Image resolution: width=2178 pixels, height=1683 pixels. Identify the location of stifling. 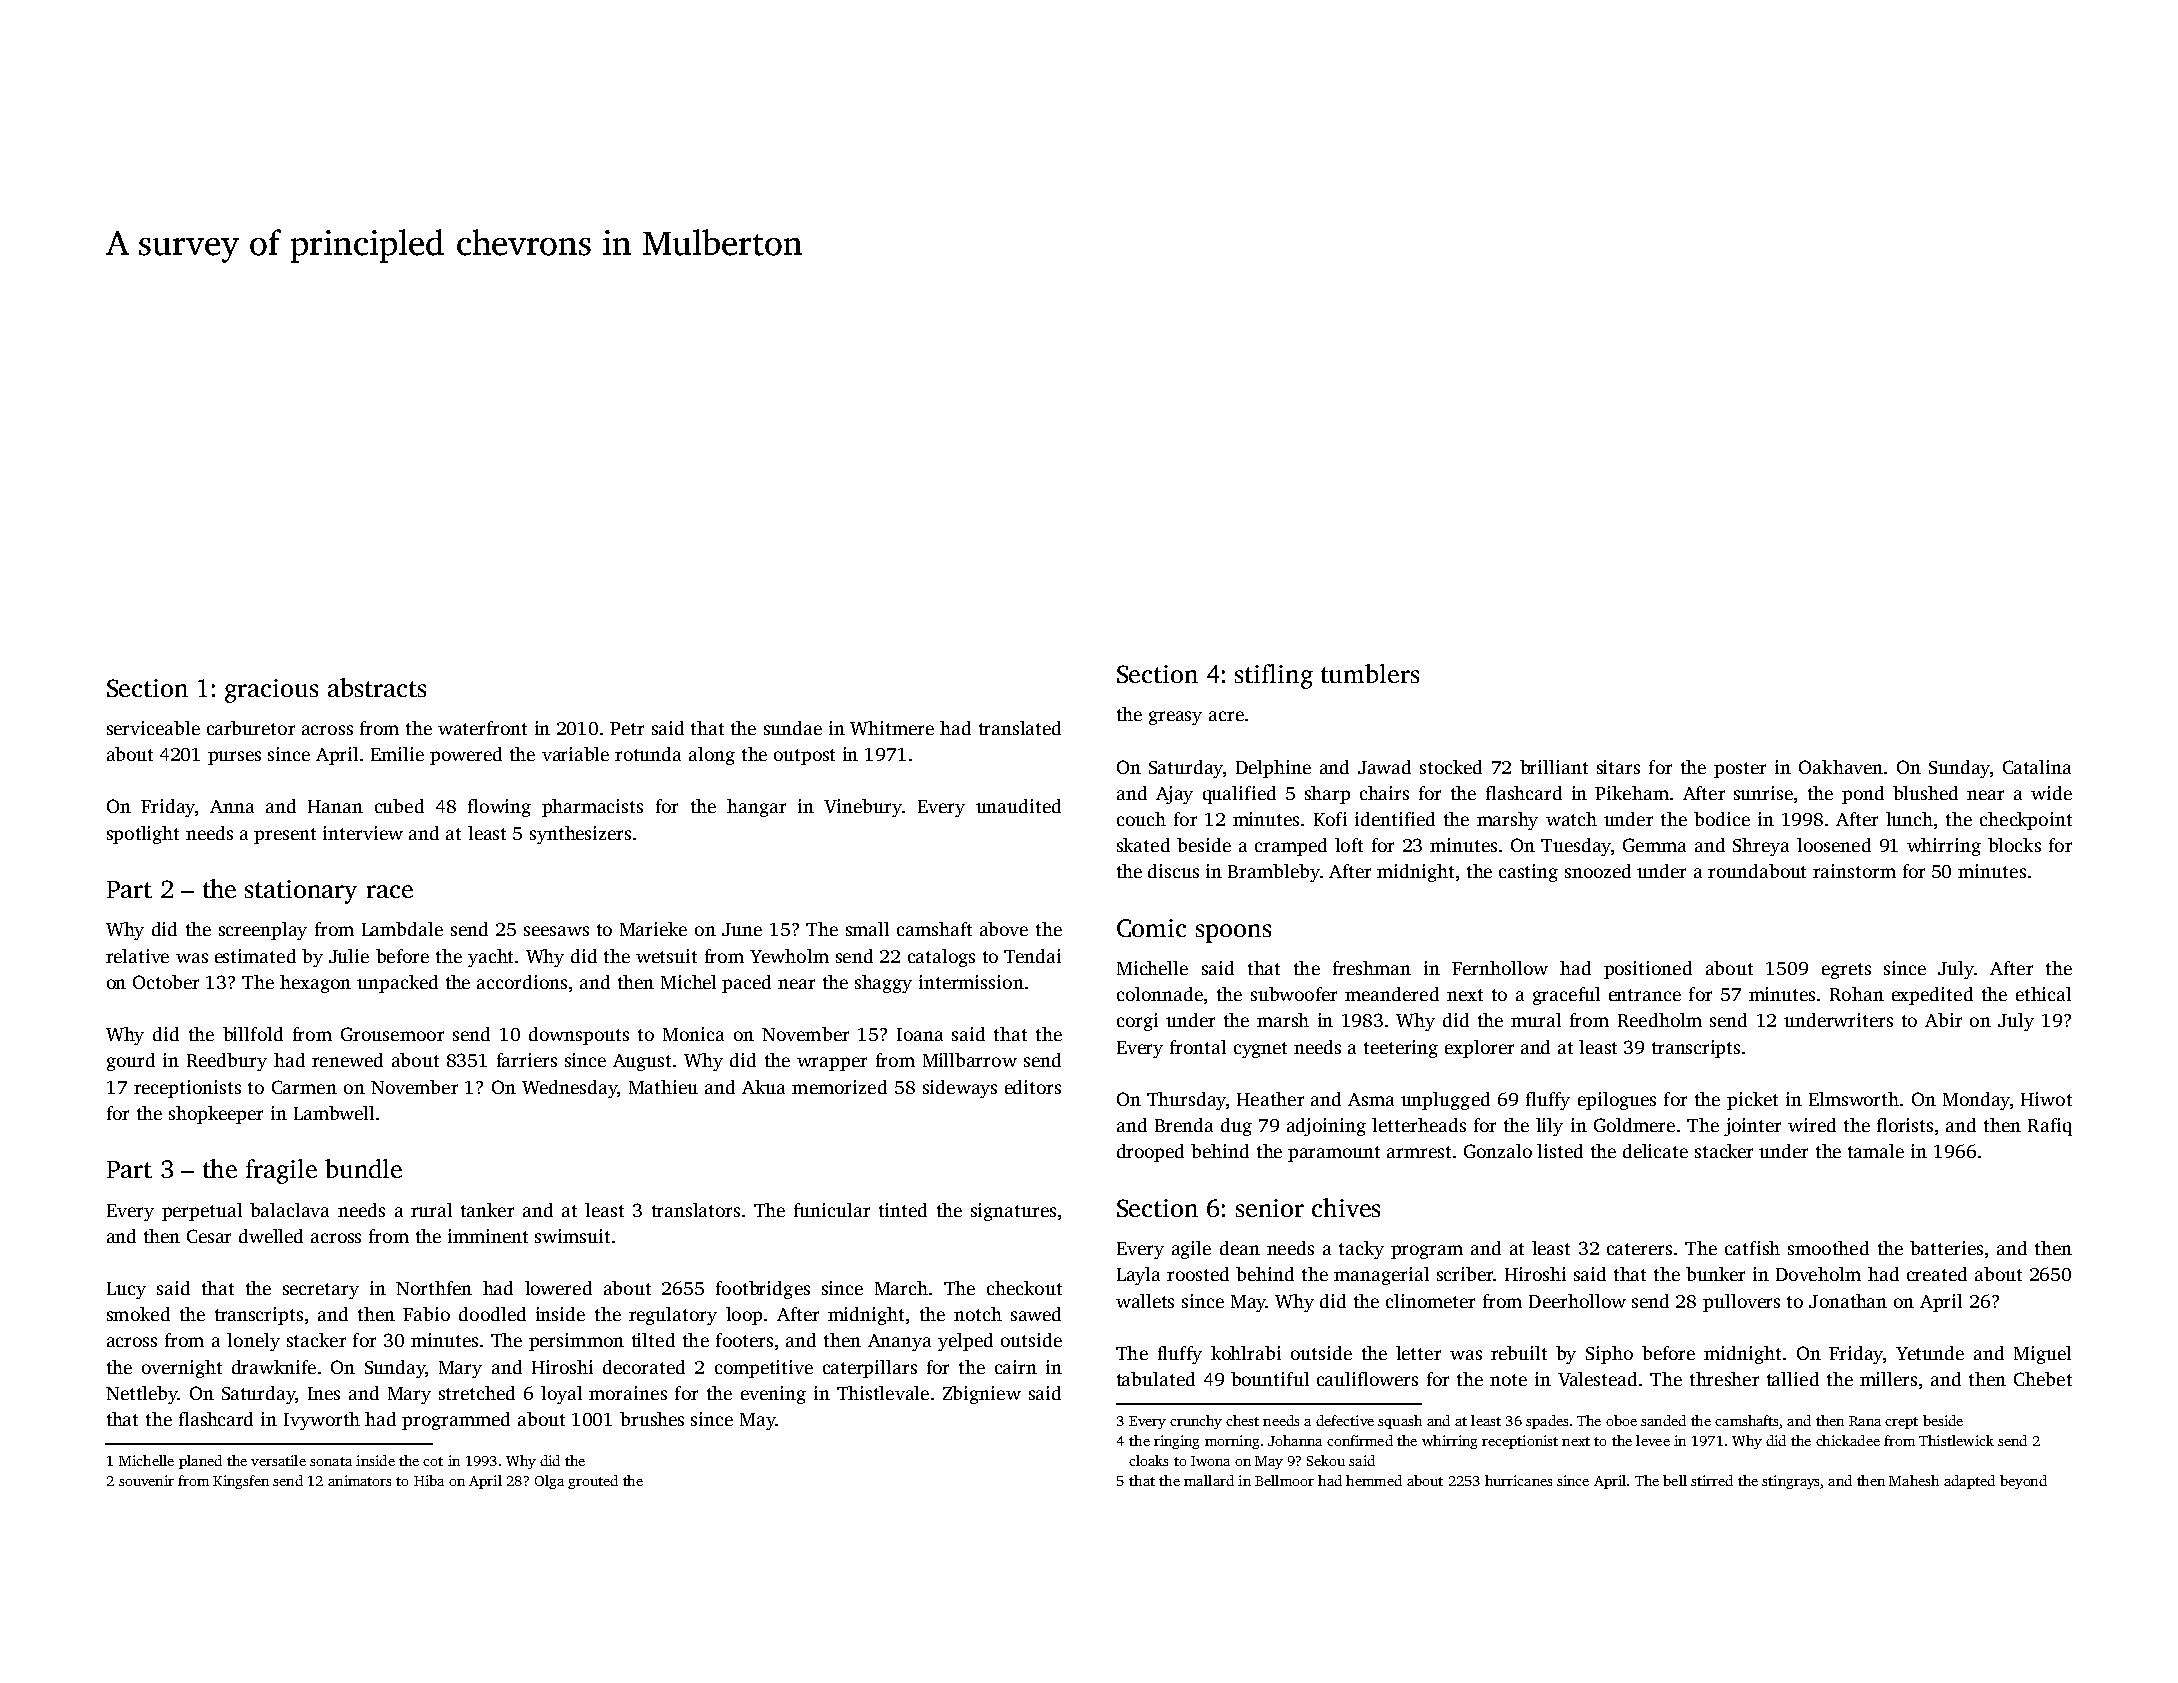
(1274, 676).
